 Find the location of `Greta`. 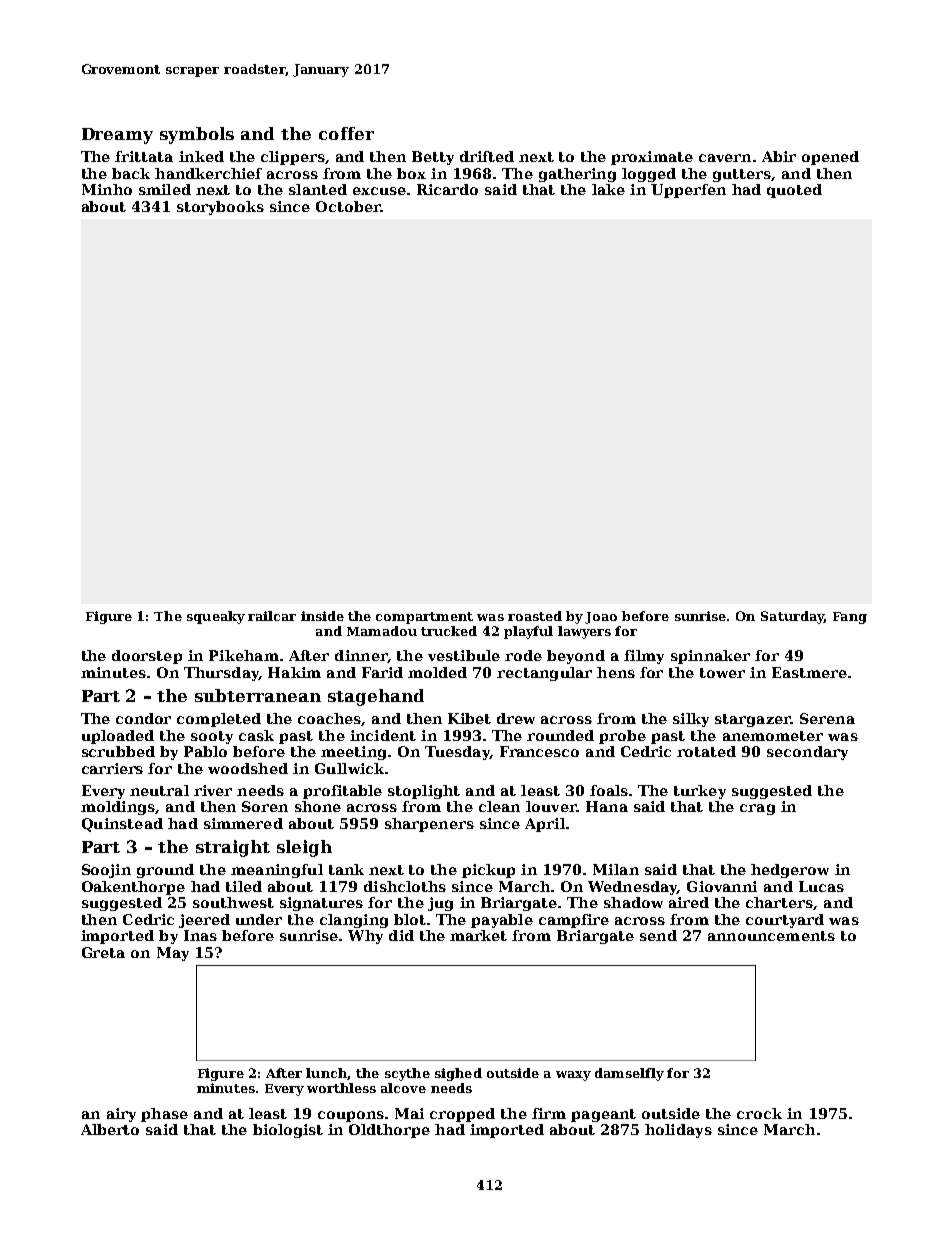

Greta is located at coordinates (103, 952).
